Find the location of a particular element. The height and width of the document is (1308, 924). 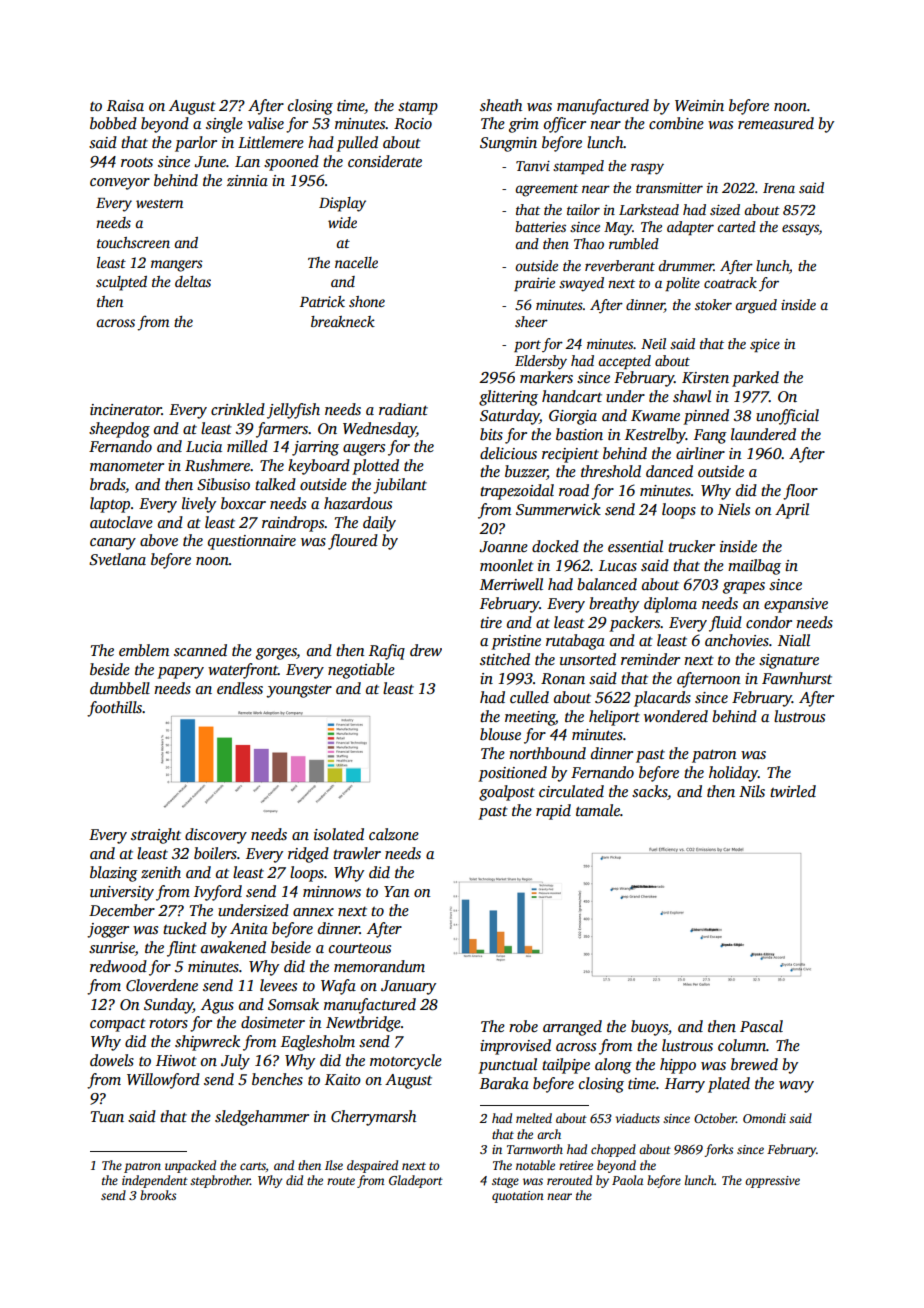

Yan is located at coordinates (397, 891).
